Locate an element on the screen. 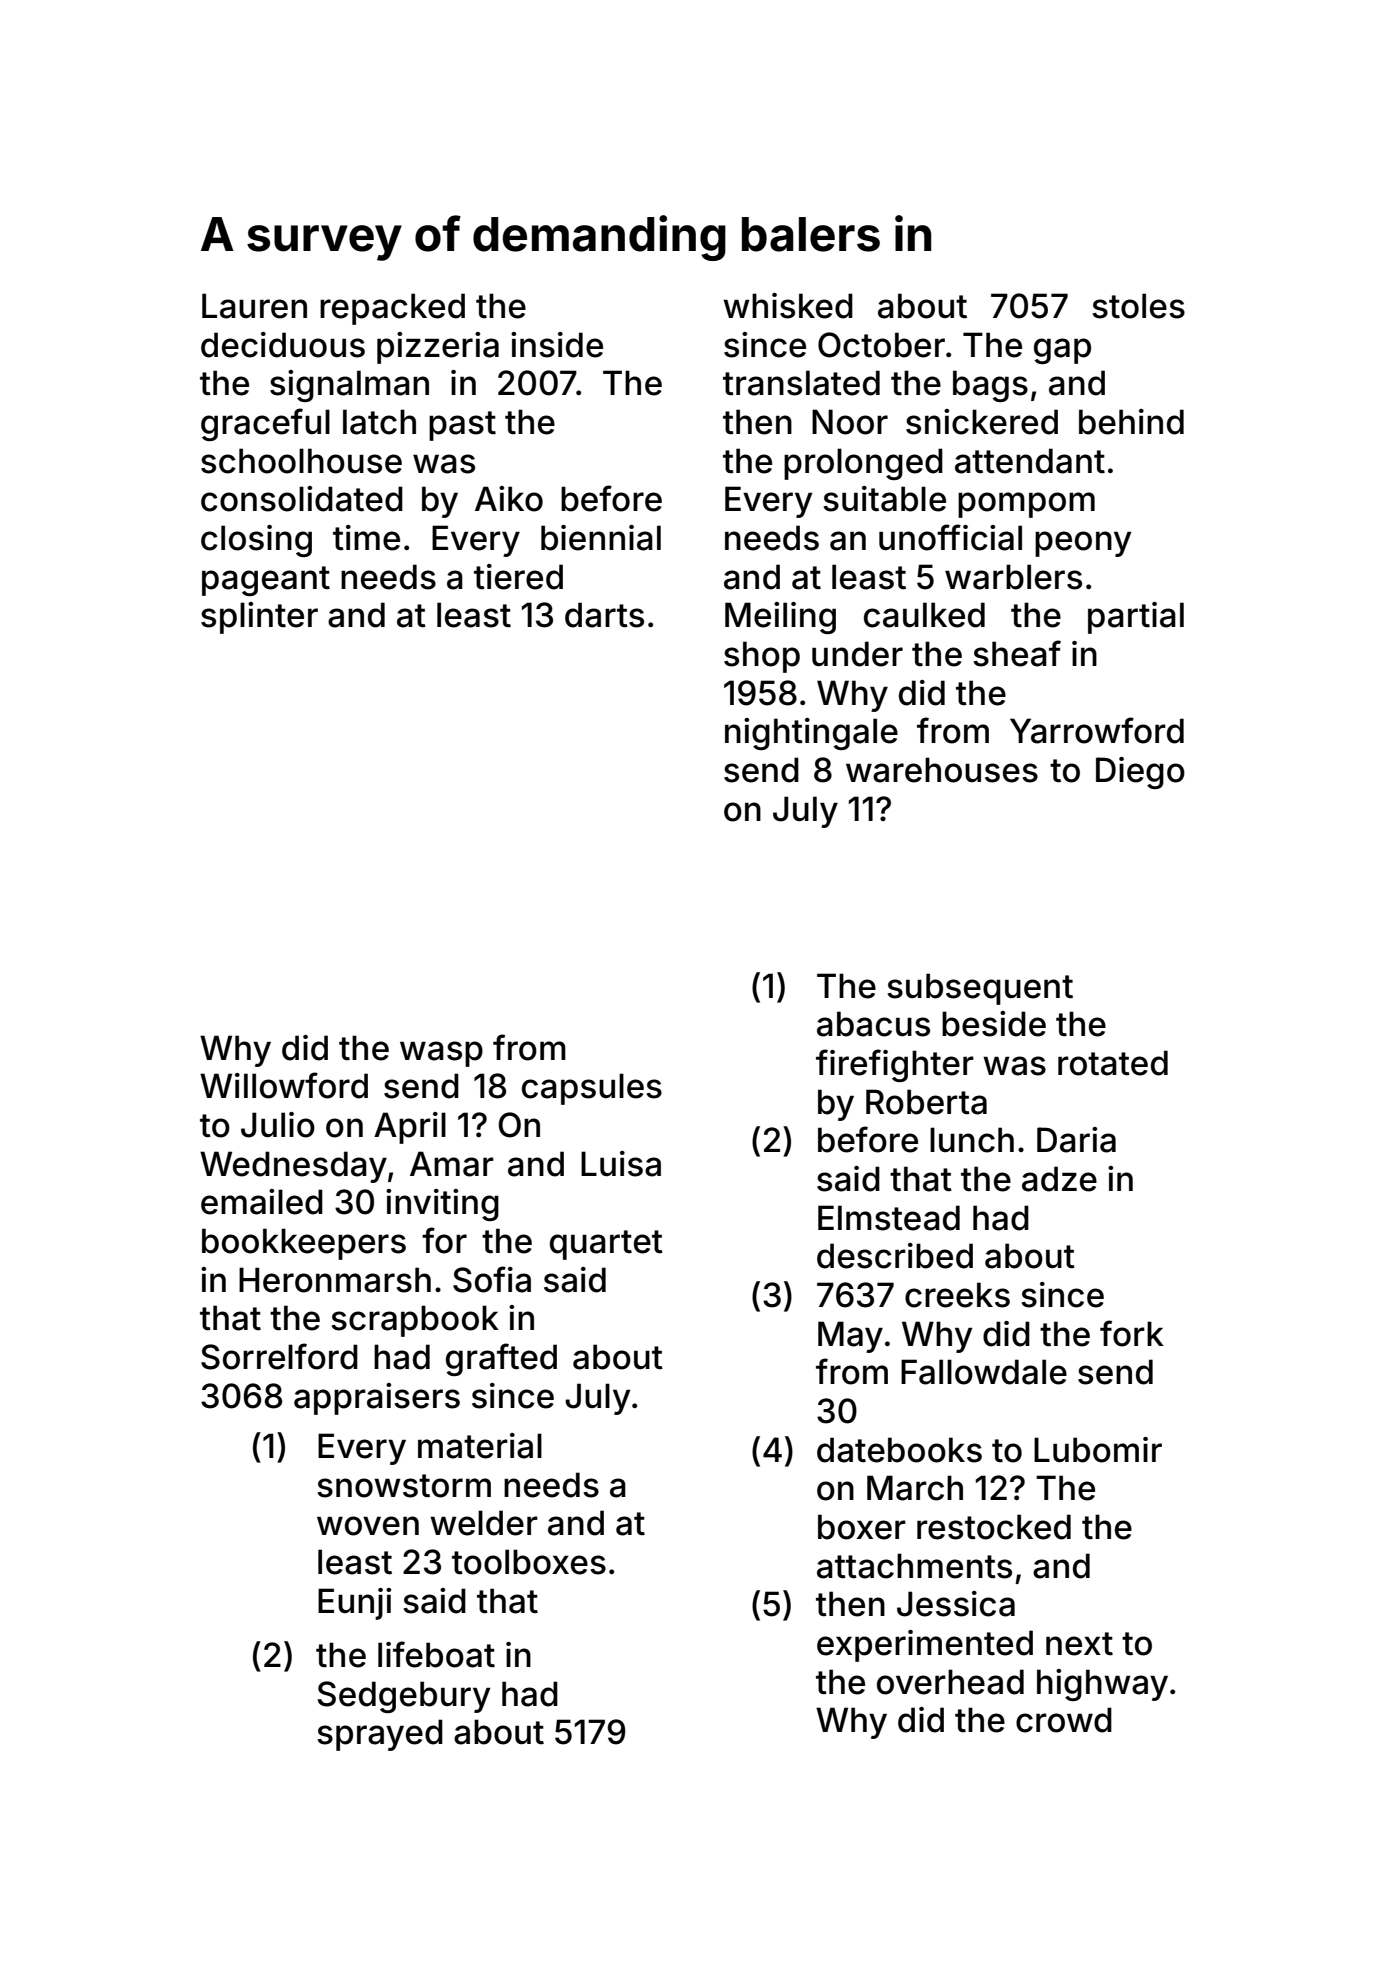  Luisa is located at coordinates (621, 1164).
